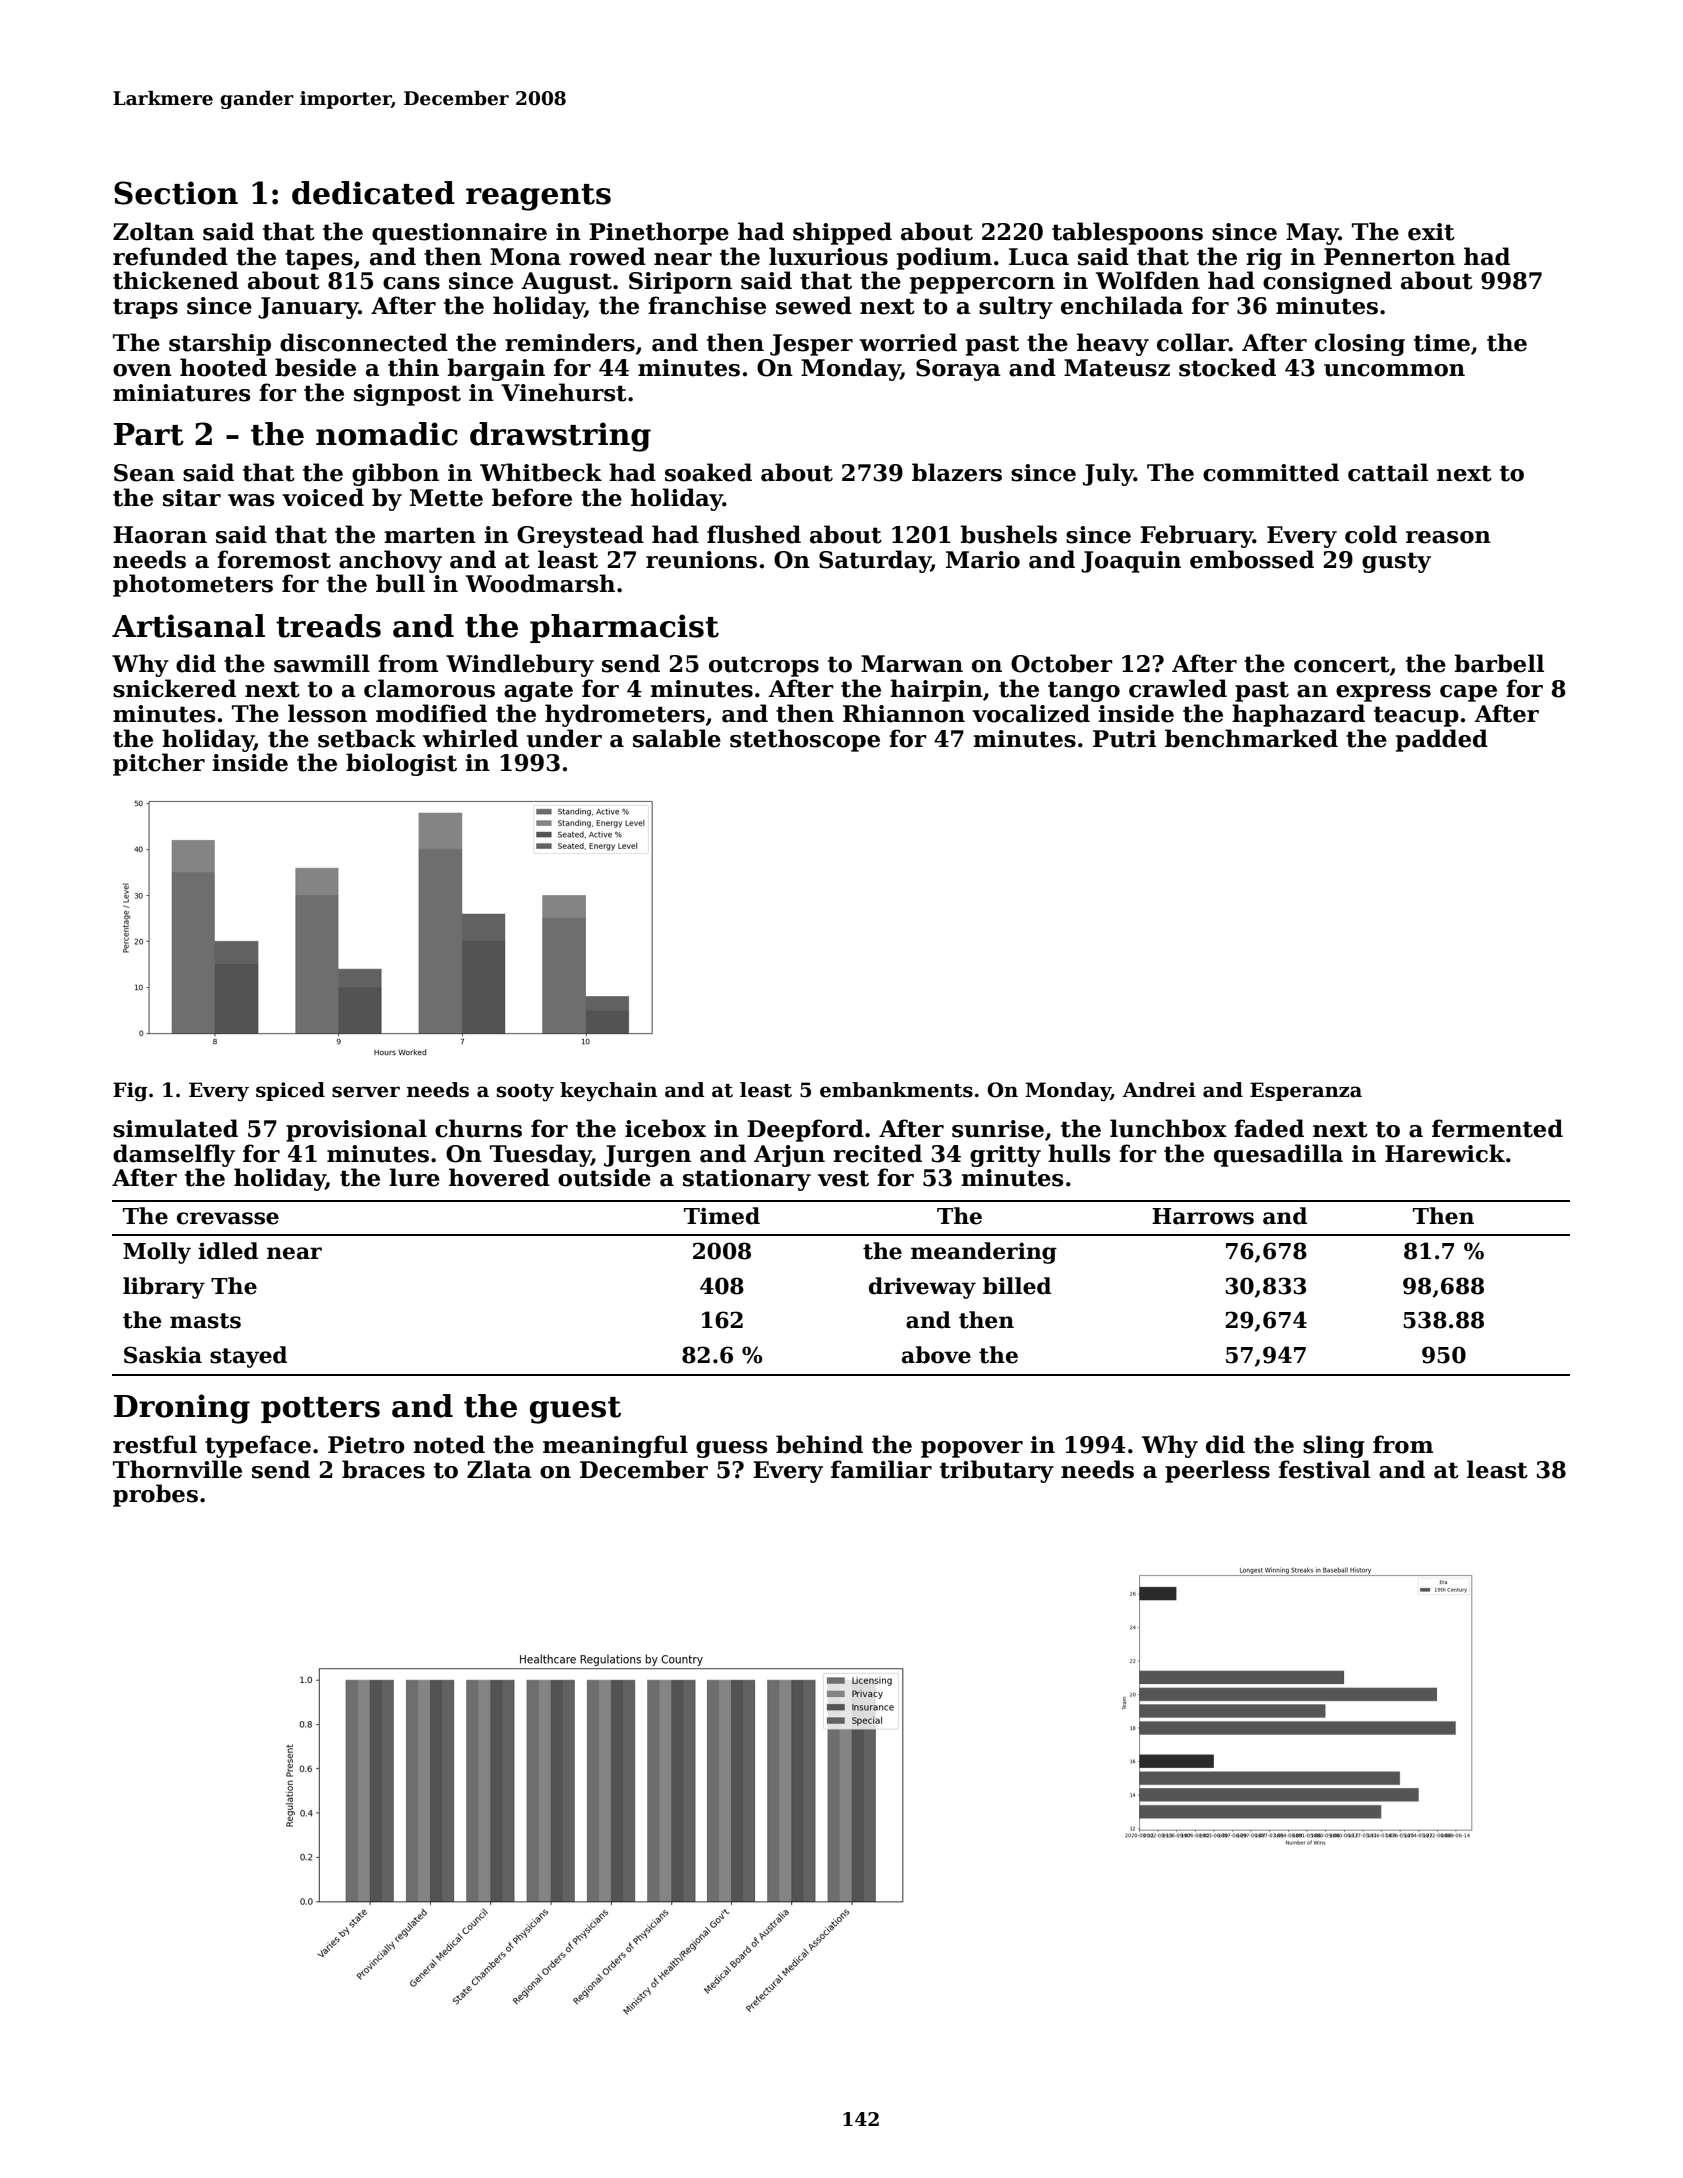 The height and width of the page is (2178, 1683). I want to click on Zoltan, so click(153, 231).
